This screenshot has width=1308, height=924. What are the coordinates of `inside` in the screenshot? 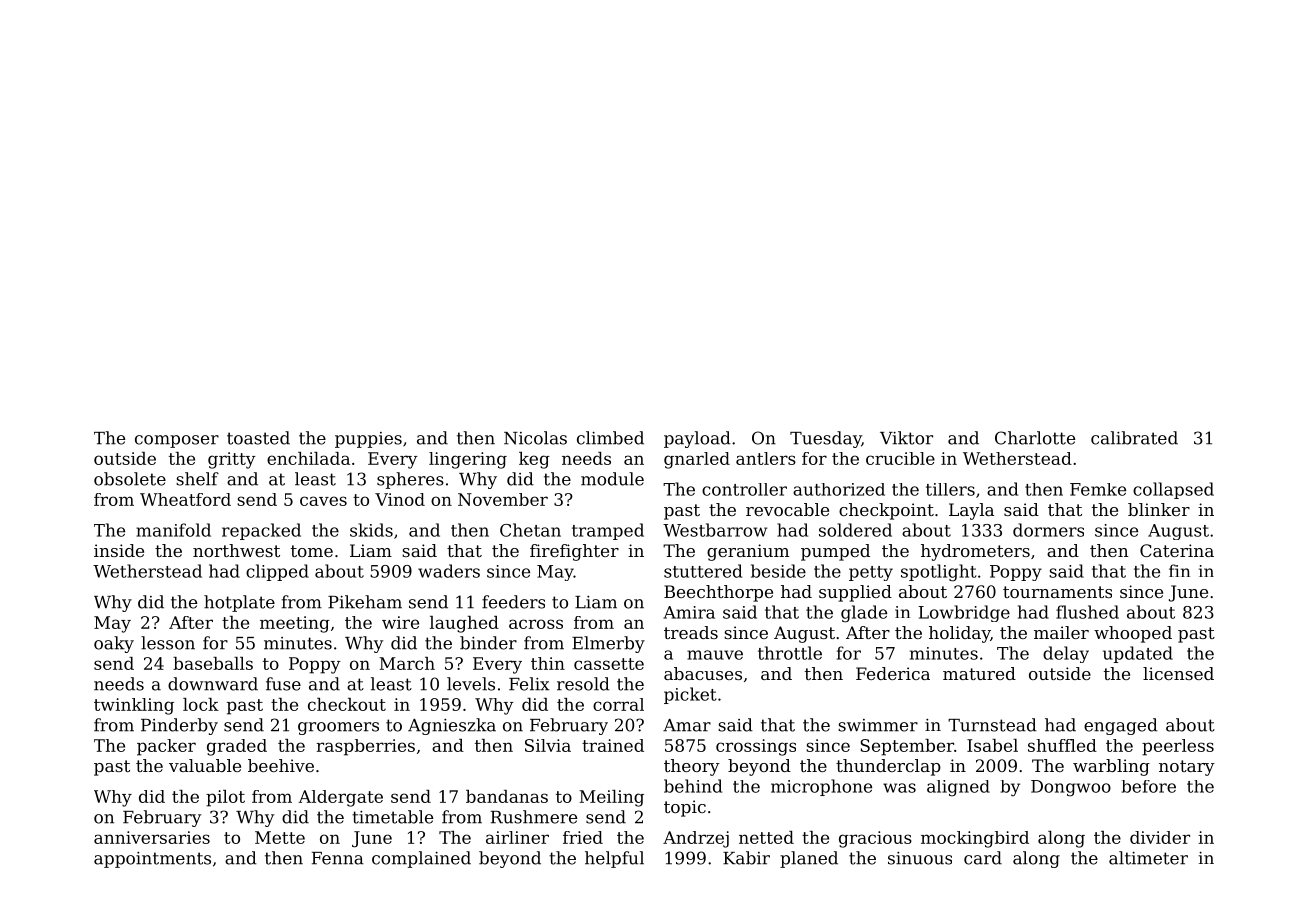 It's located at (119, 550).
